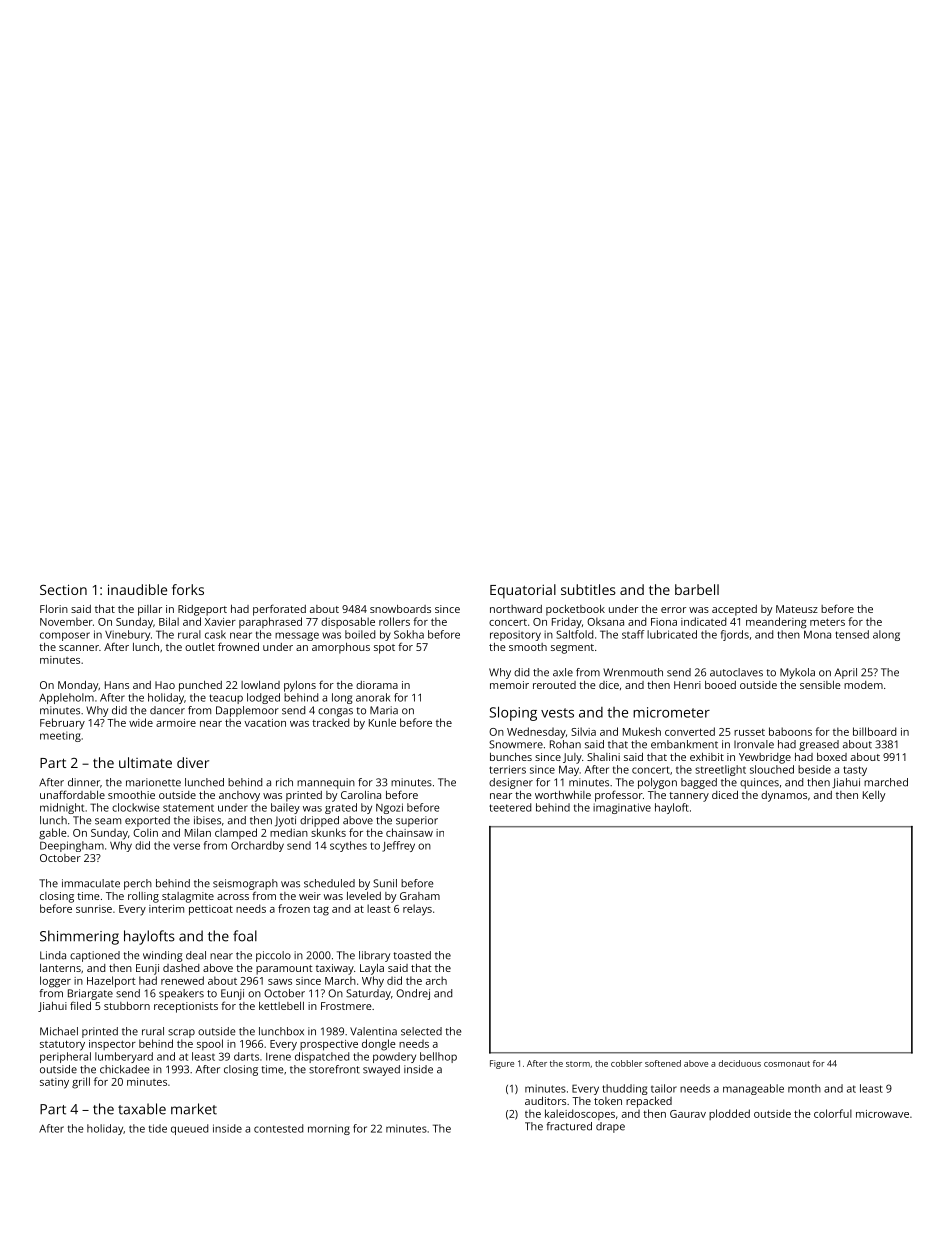 The image size is (952, 1233). I want to click on softened, so click(663, 1063).
